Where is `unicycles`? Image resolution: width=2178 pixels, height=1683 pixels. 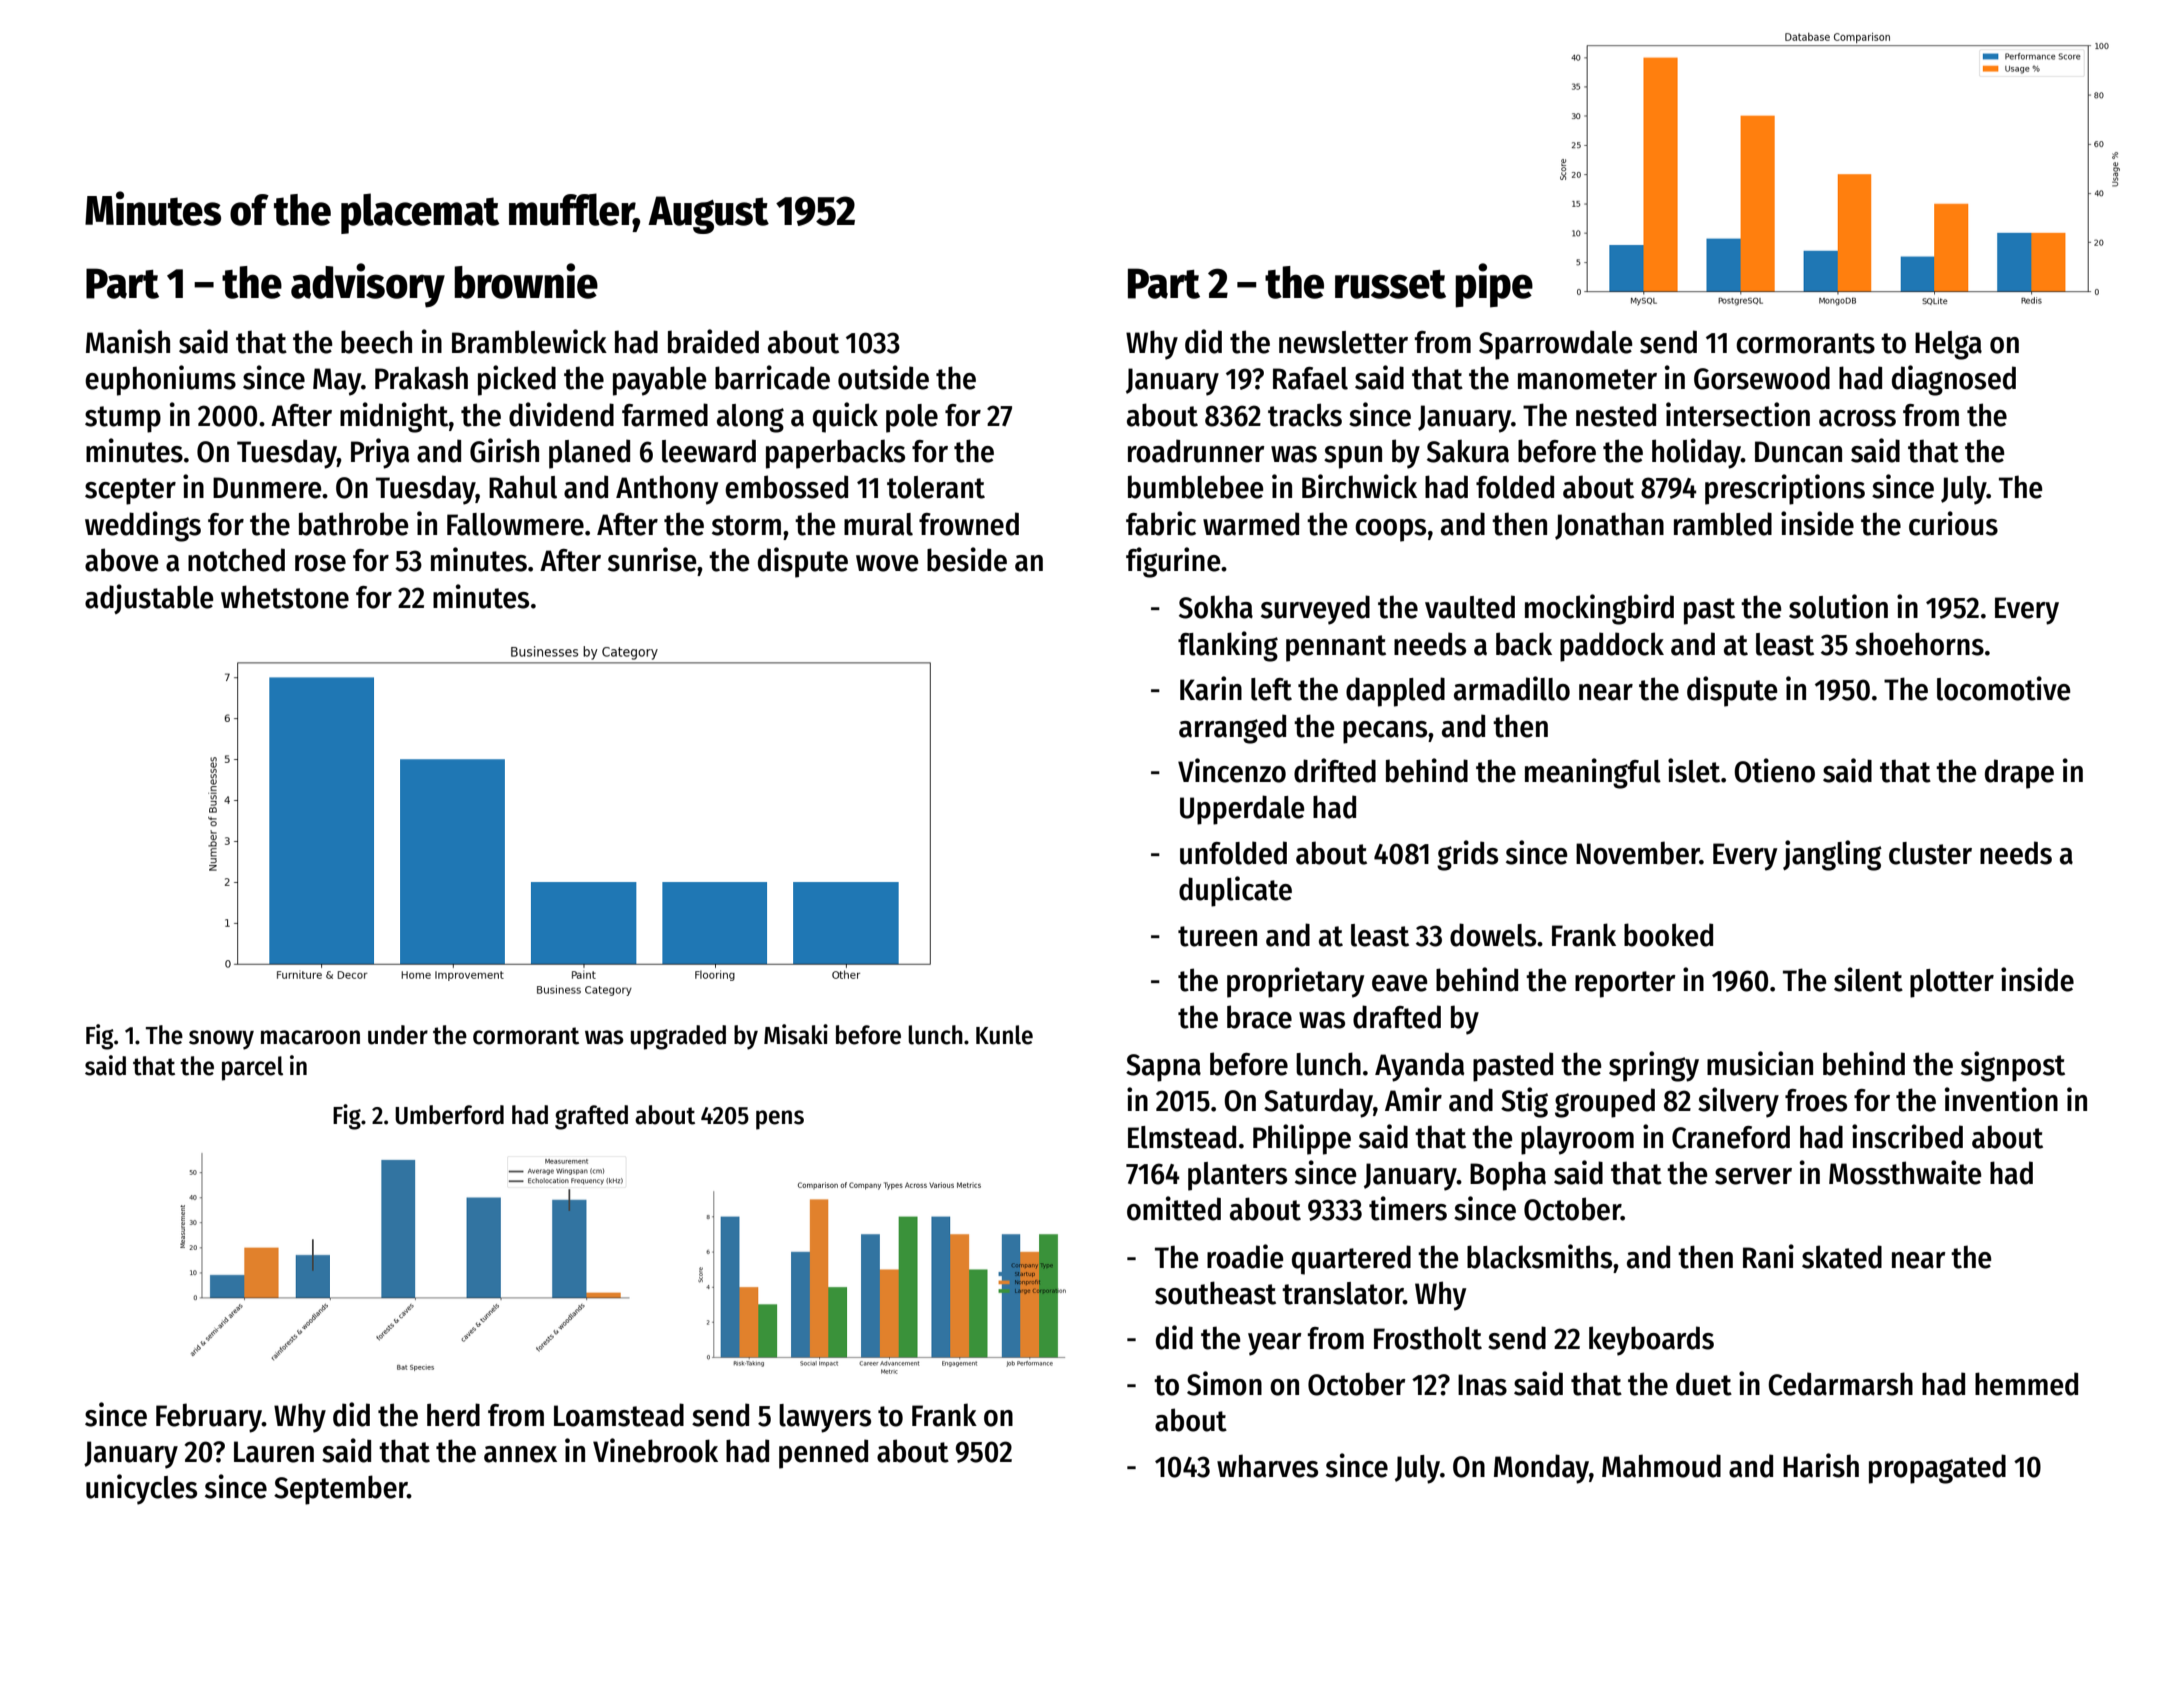 unicycles is located at coordinates (141, 1489).
